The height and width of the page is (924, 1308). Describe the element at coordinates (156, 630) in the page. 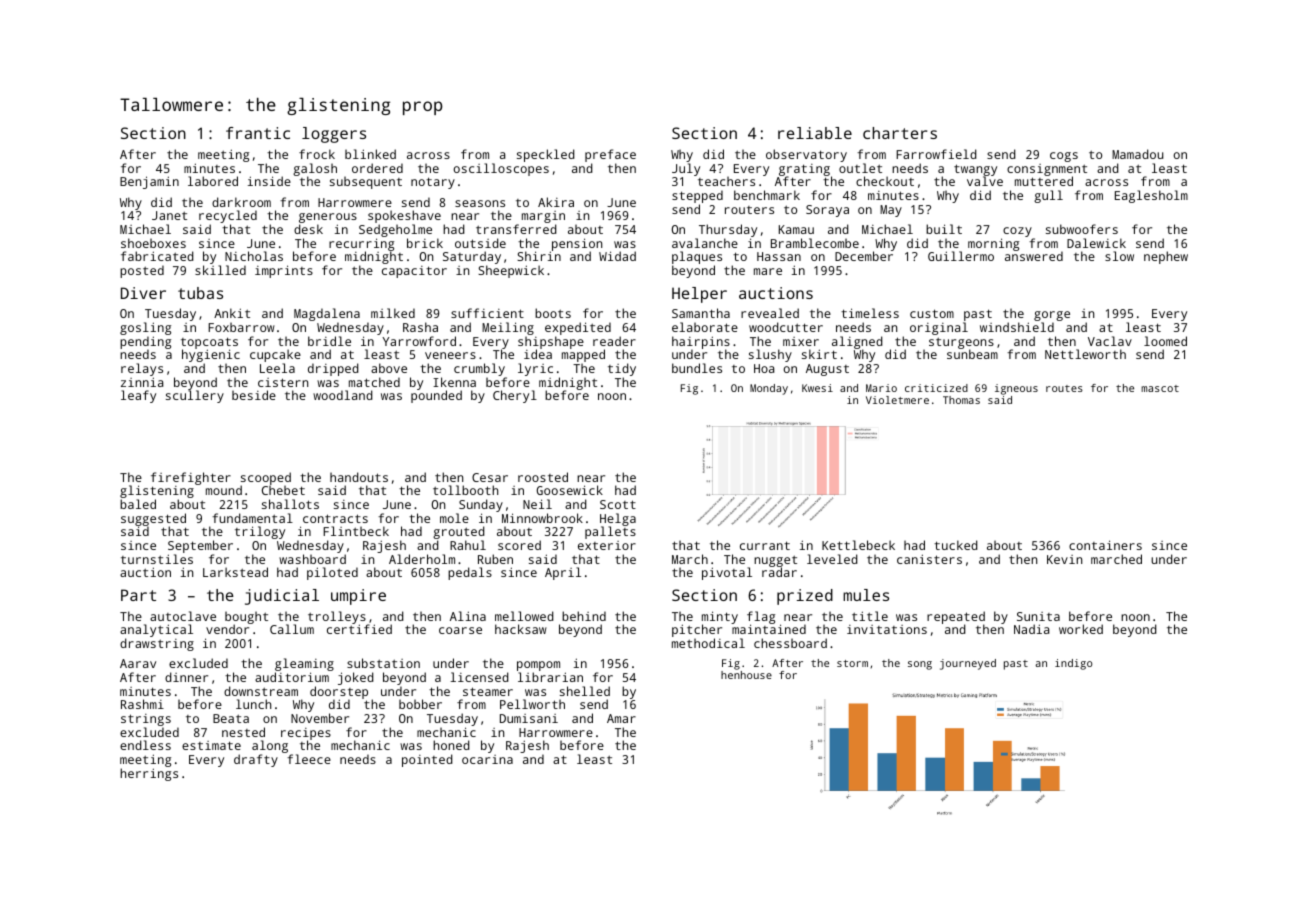

I see `analytical` at that location.
